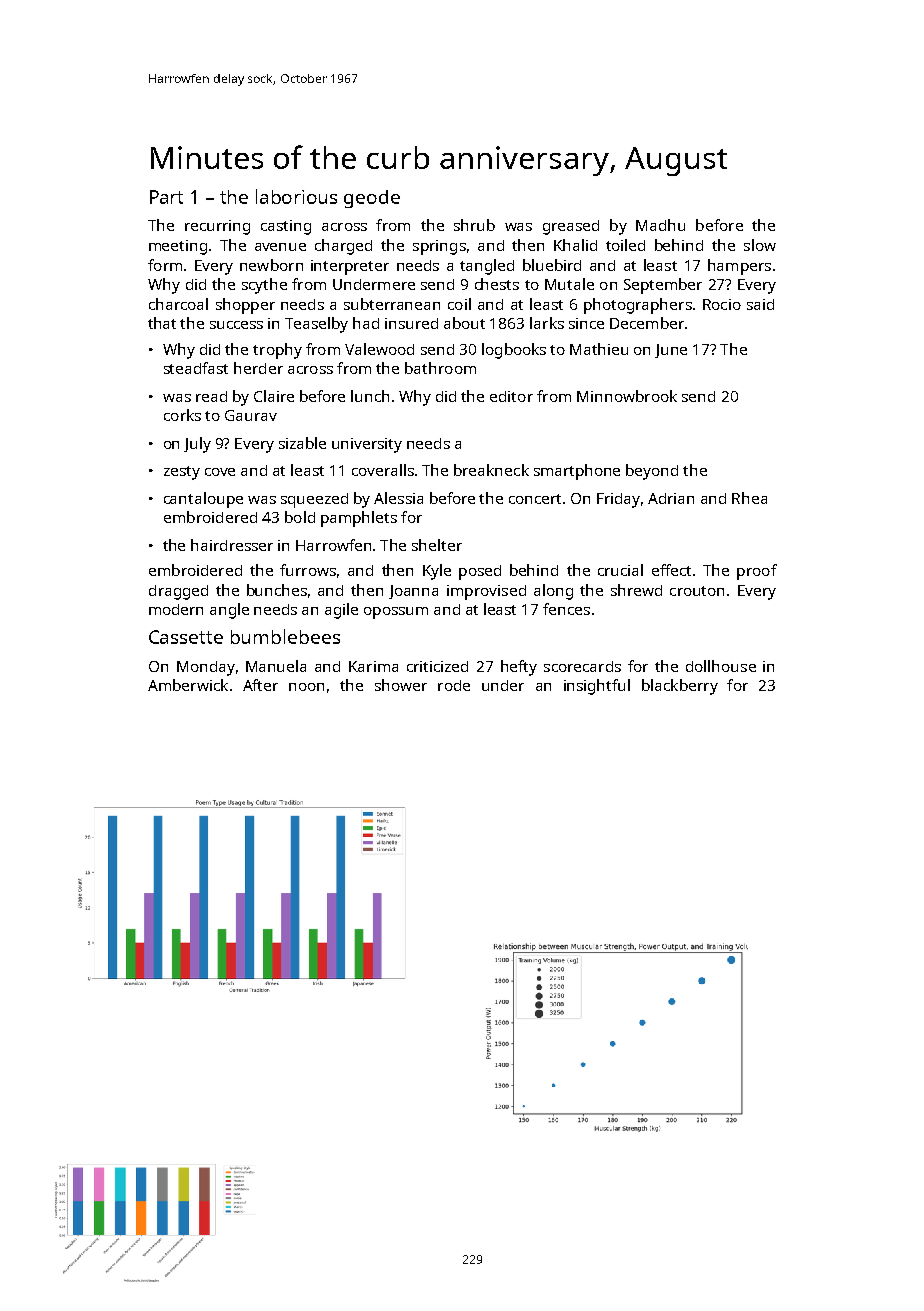 Image resolution: width=924 pixels, height=1311 pixels. I want to click on editor, so click(511, 396).
